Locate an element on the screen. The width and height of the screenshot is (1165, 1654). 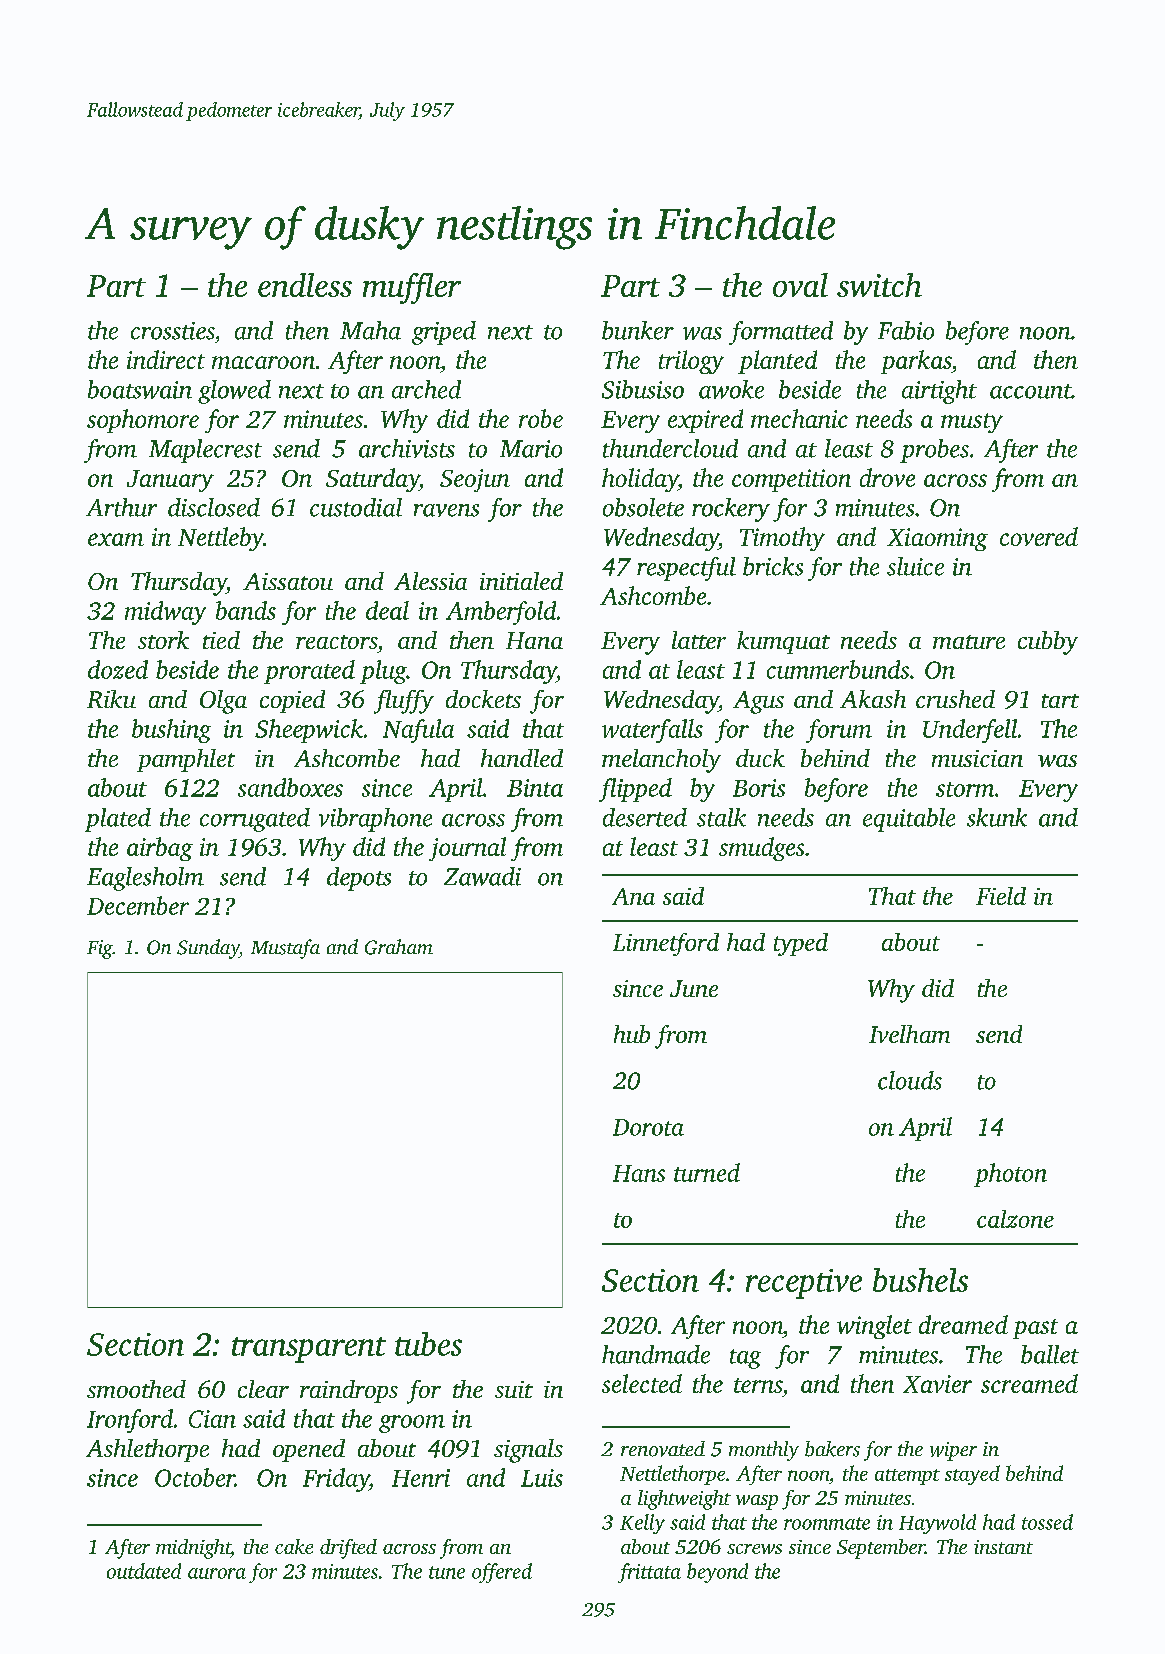
Hana is located at coordinates (534, 640).
